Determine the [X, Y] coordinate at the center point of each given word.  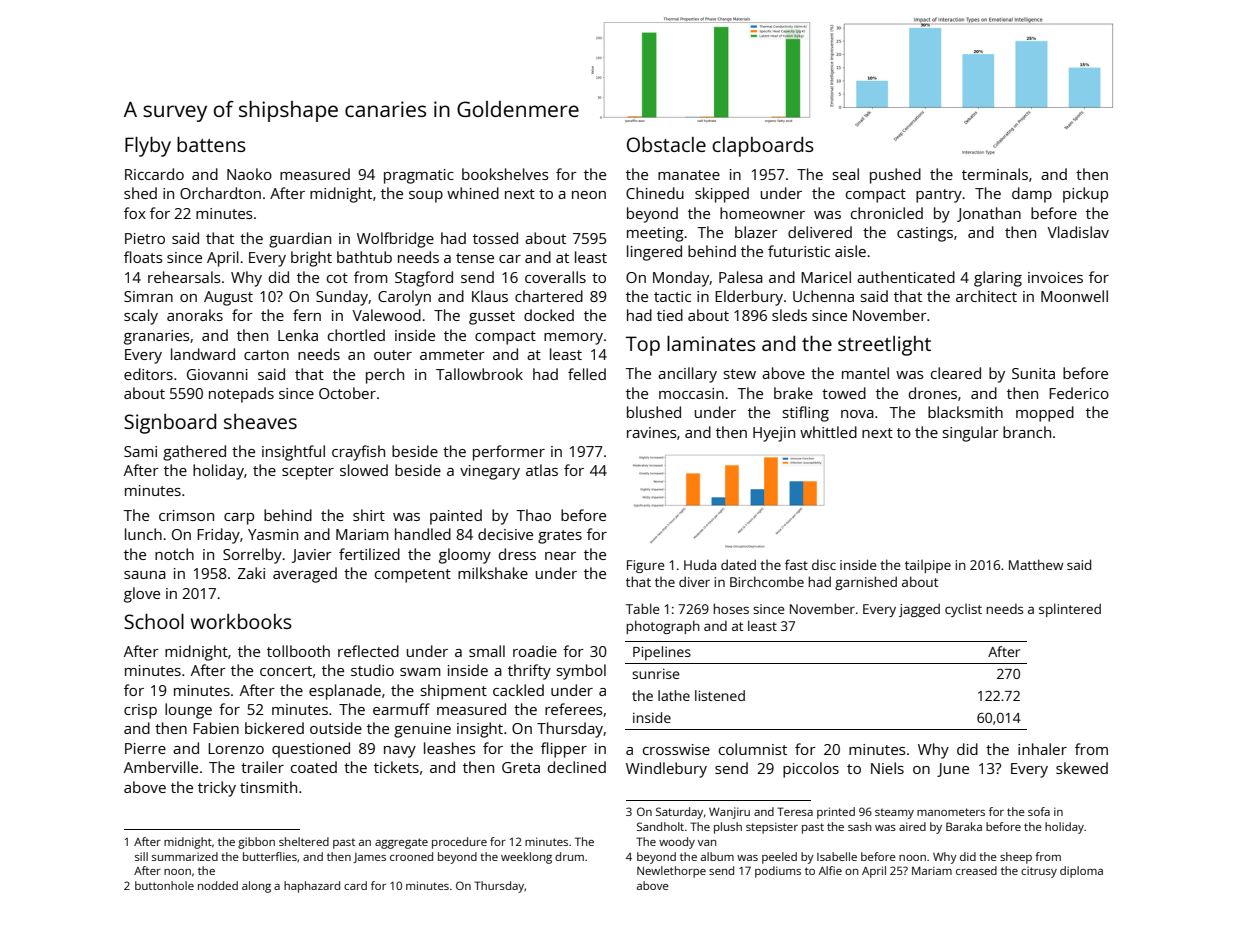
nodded [218, 885]
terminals [995, 174]
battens [211, 144]
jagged [919, 610]
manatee [689, 175]
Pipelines [662, 653]
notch [174, 554]
